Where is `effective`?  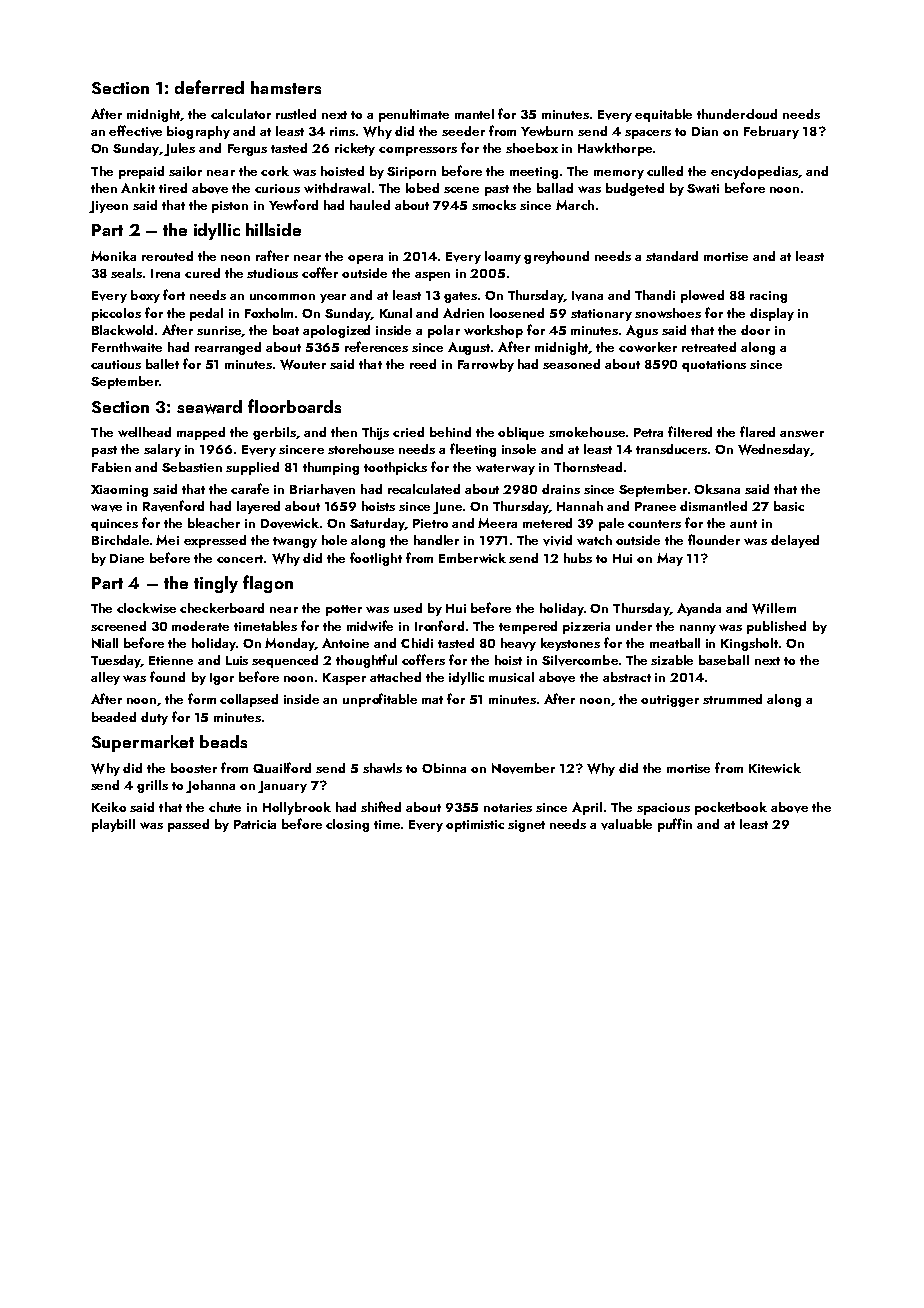 effective is located at coordinates (135, 131).
